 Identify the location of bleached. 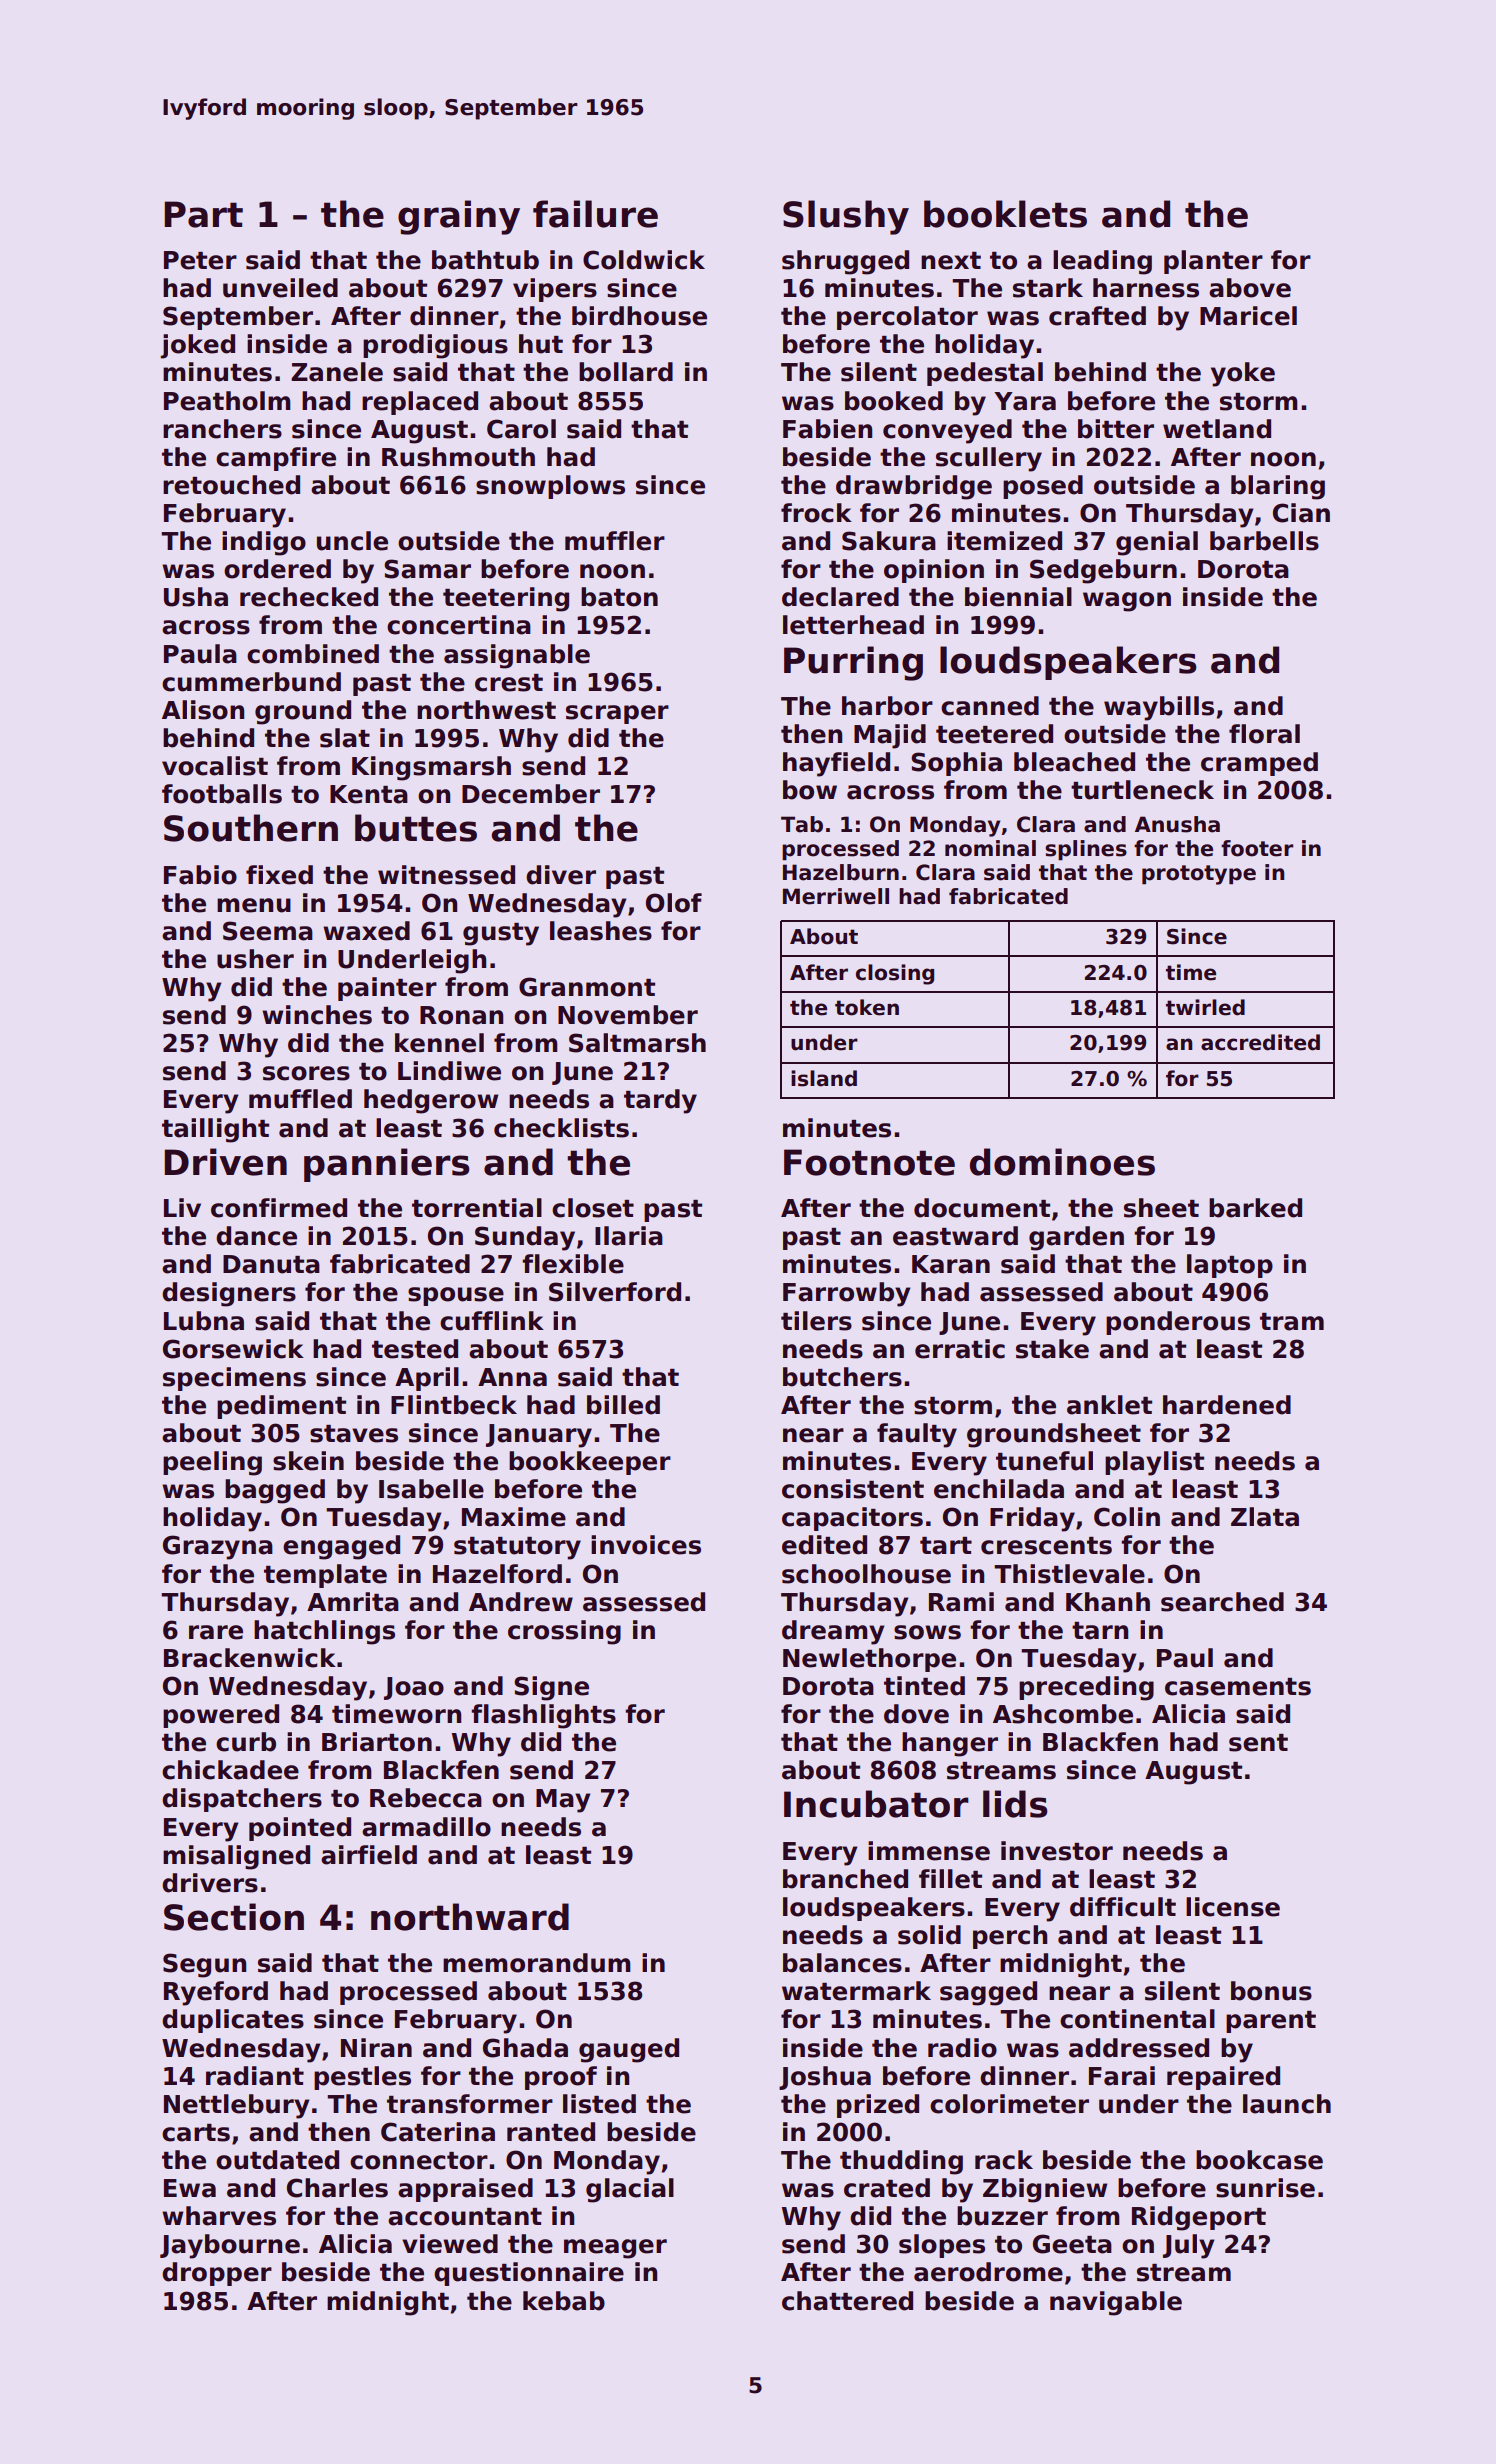
(1074, 762).
